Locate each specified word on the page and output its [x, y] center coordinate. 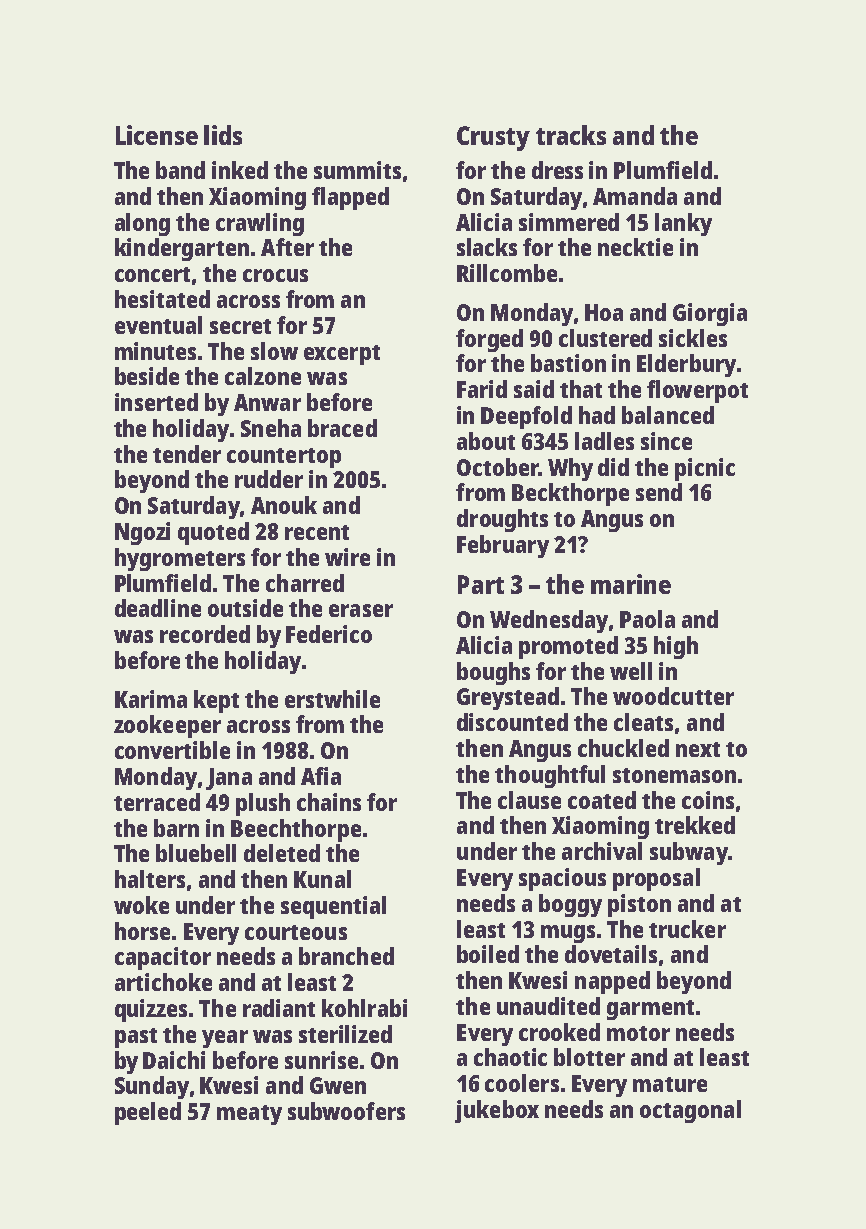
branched [346, 956]
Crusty [493, 138]
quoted [213, 533]
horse [142, 931]
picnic [705, 469]
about [486, 441]
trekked [695, 825]
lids [223, 135]
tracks [571, 135]
